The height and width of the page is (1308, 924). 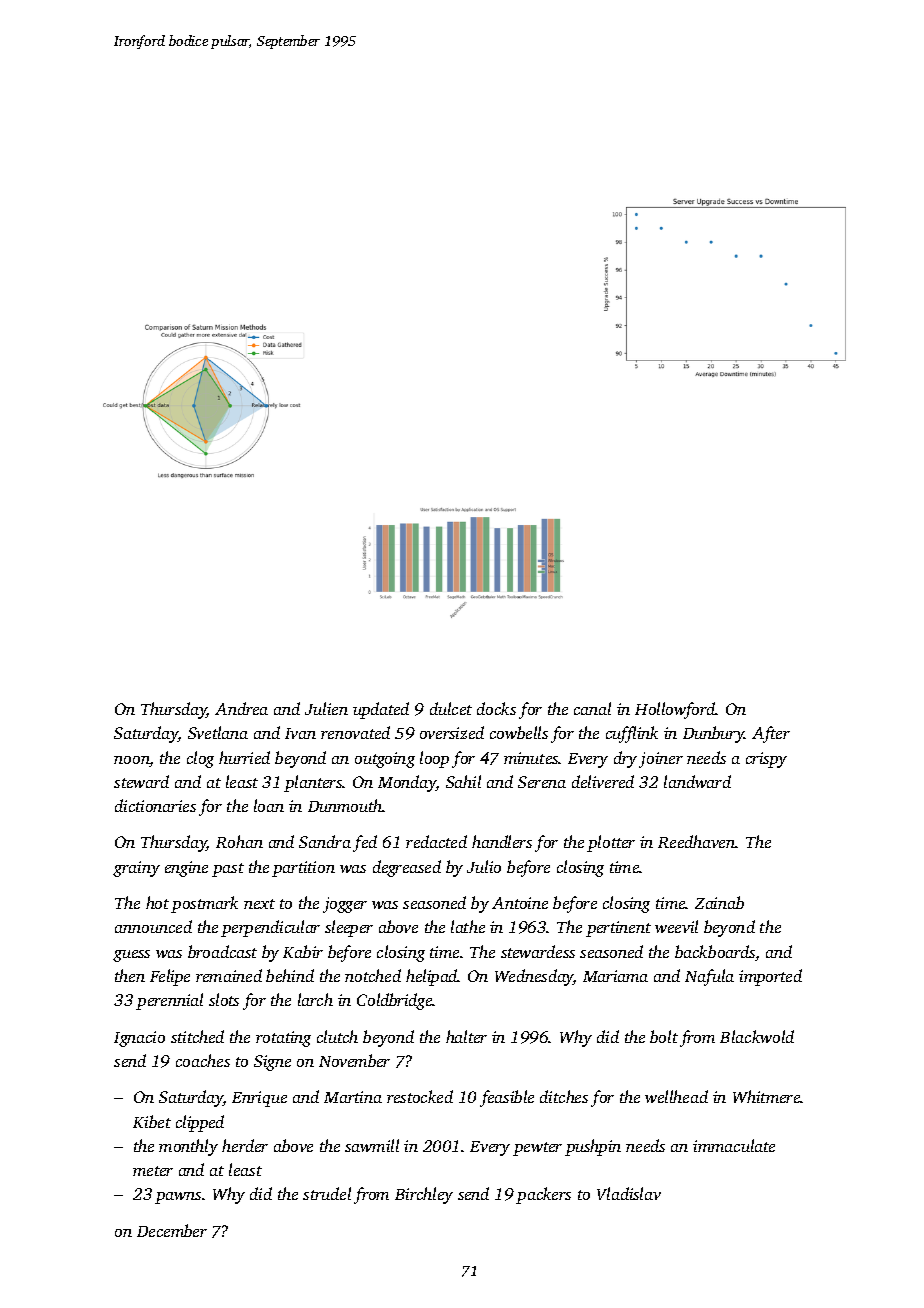 I want to click on wellhead, so click(x=676, y=1096).
